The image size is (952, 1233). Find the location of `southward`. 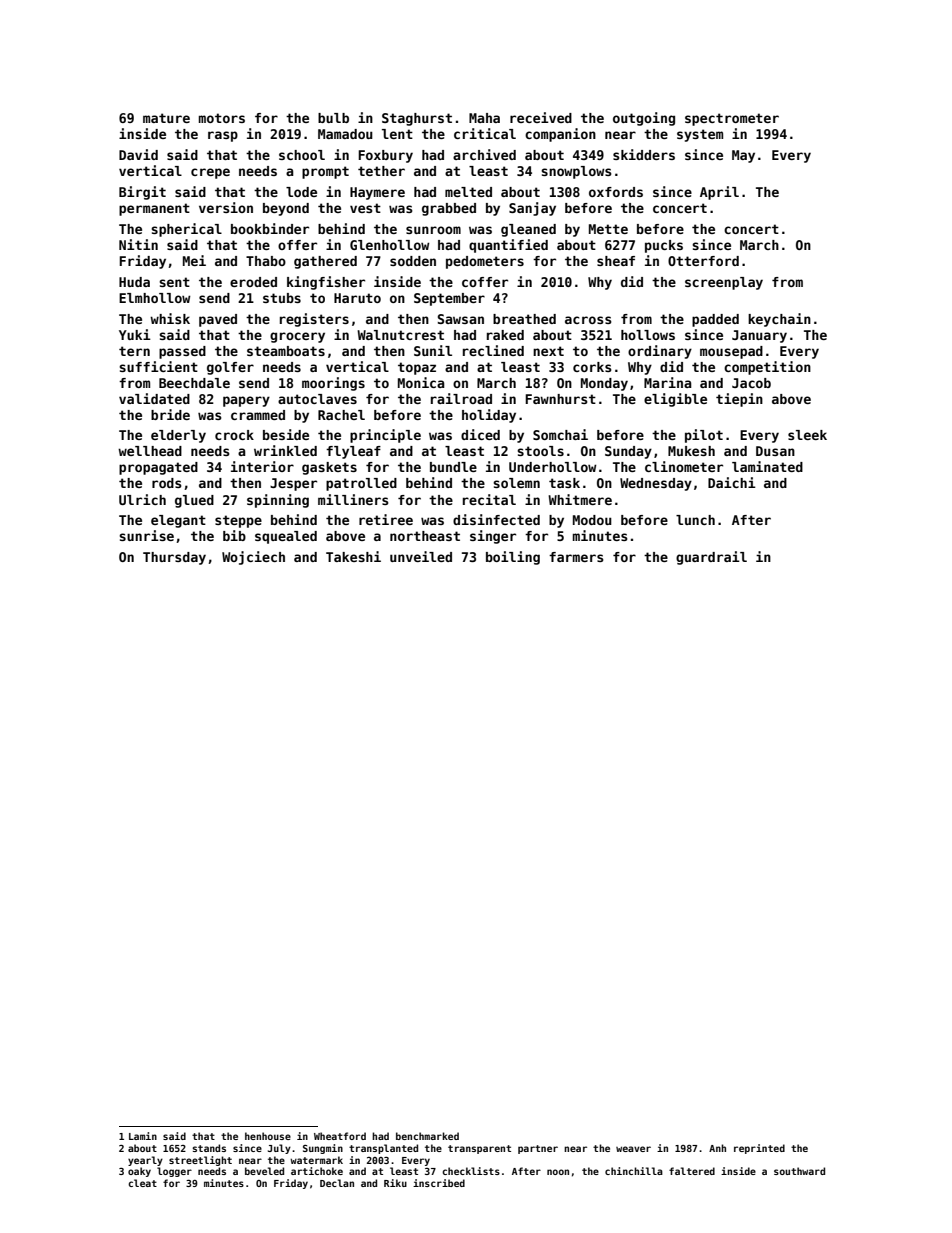

southward is located at coordinates (799, 1171).
